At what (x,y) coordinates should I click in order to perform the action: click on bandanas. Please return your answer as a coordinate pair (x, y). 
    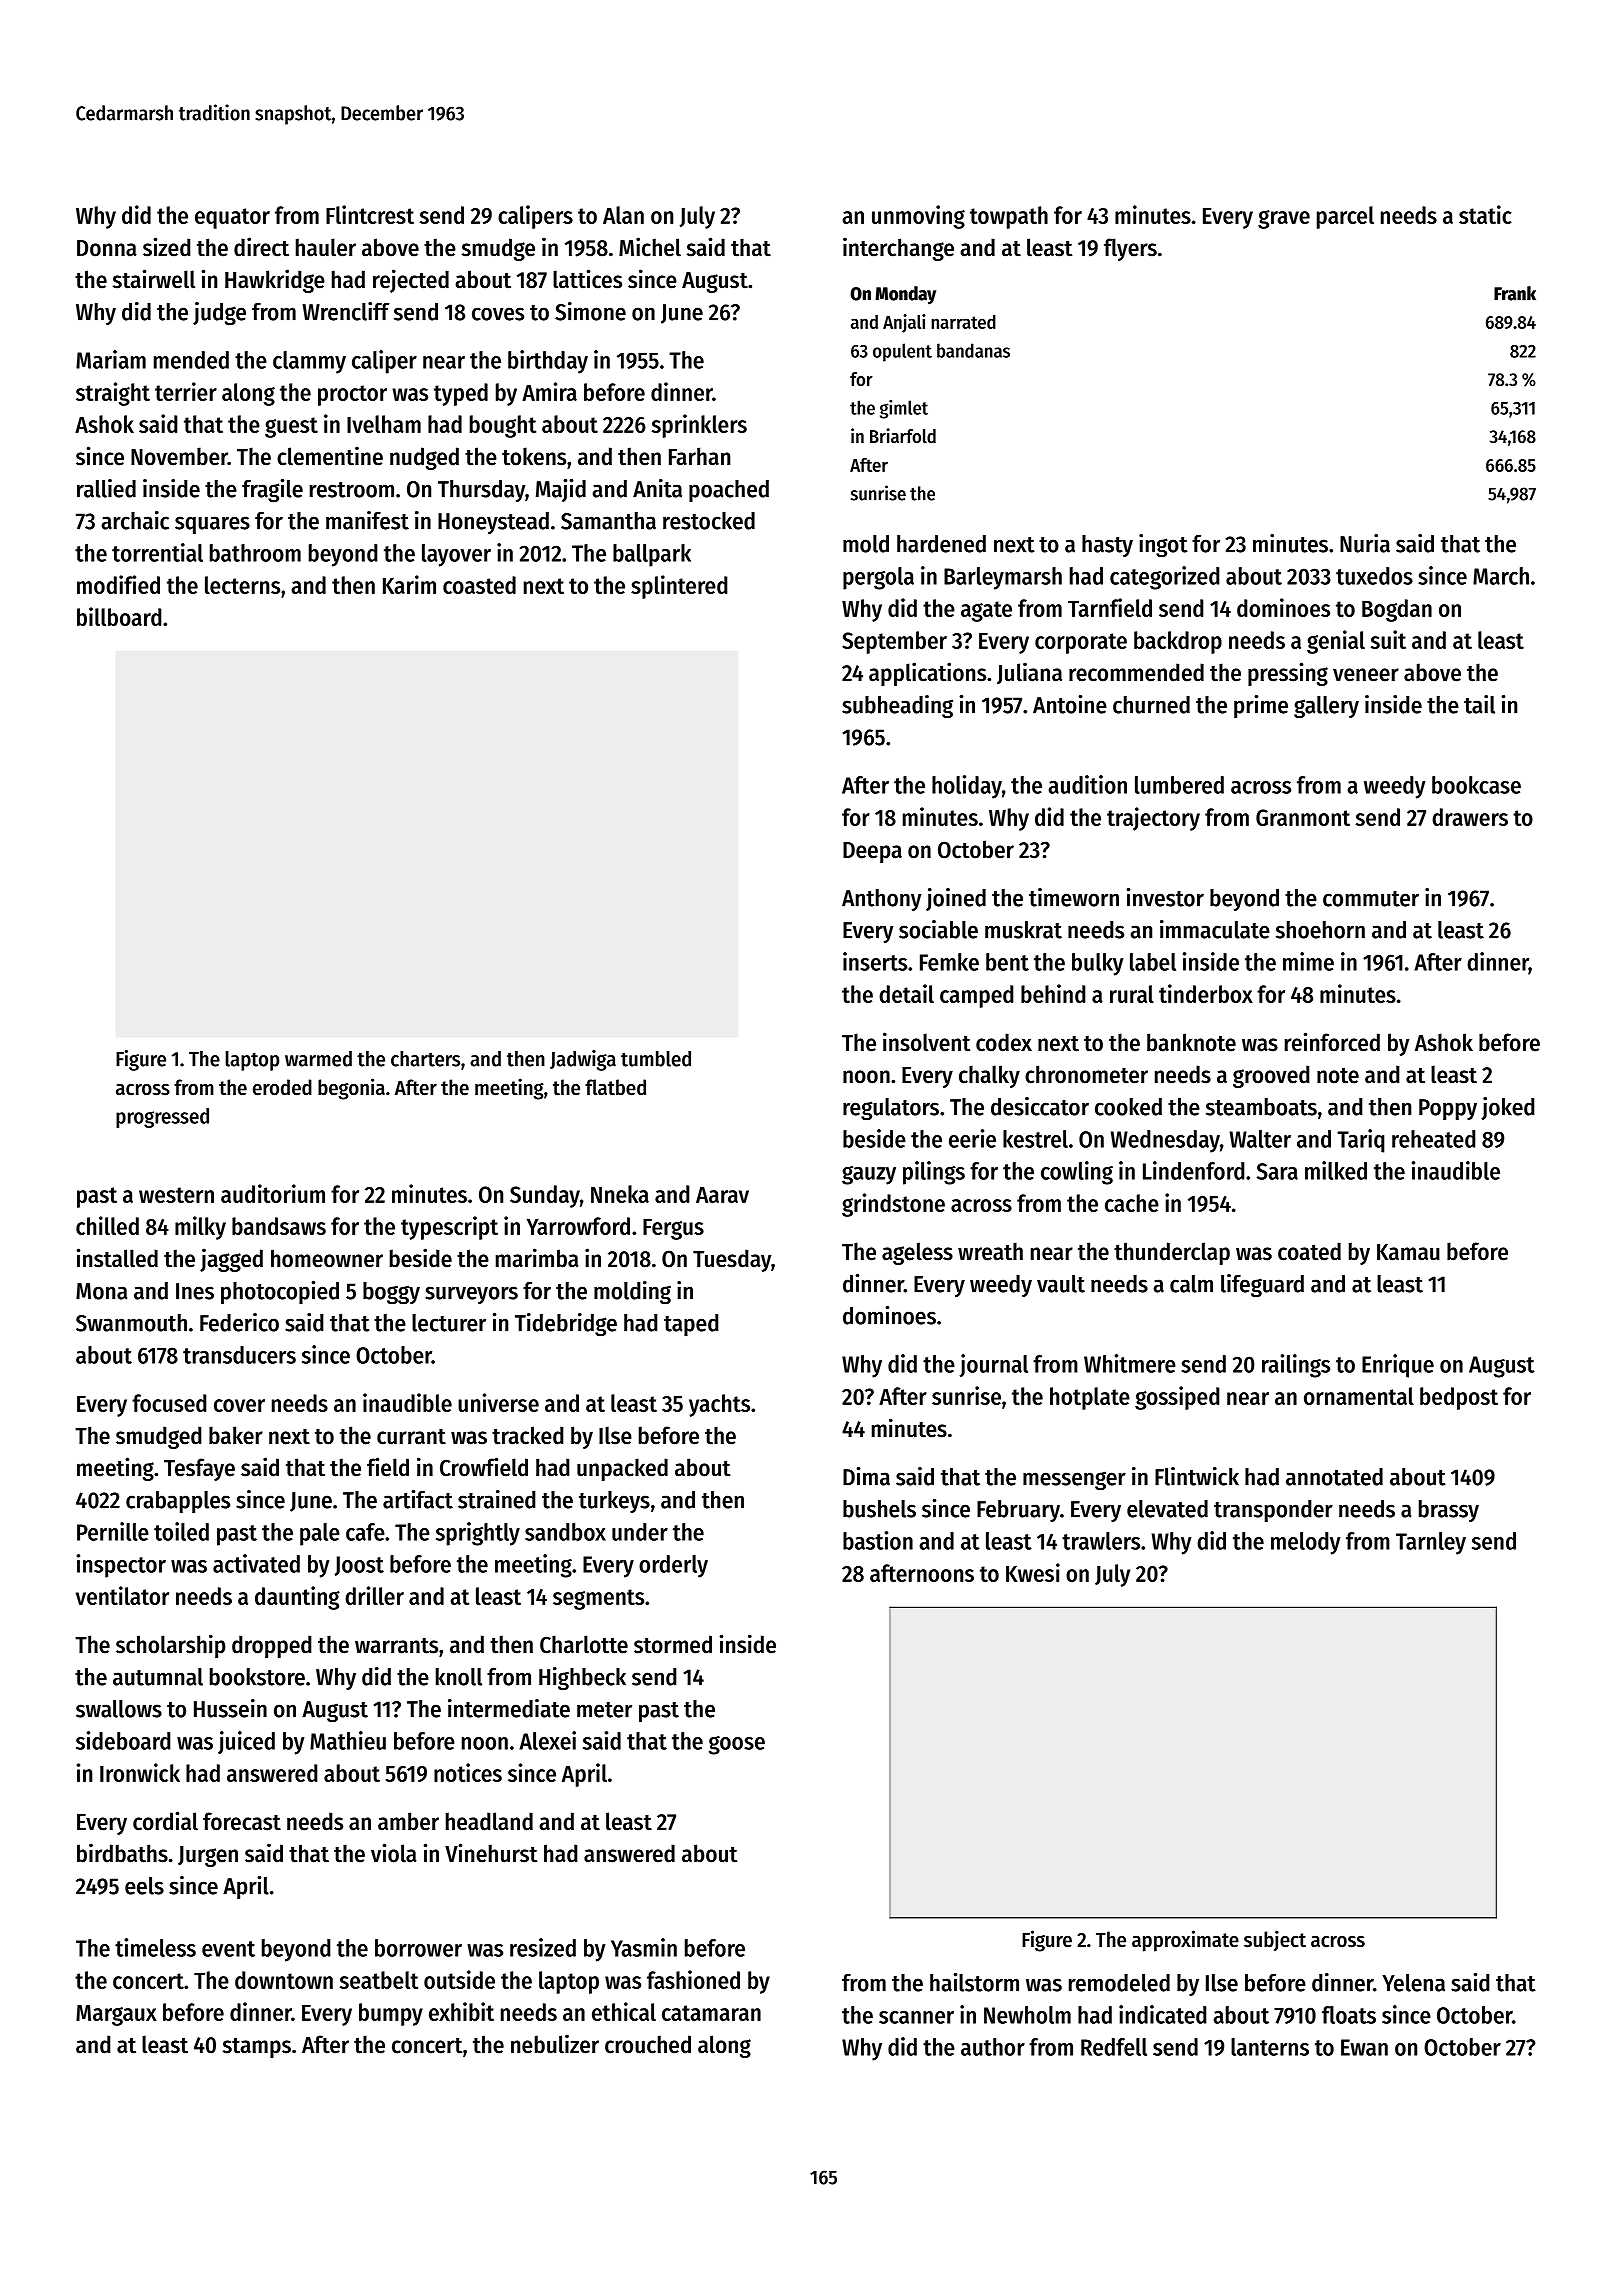
    Looking at the image, I should click on (973, 350).
